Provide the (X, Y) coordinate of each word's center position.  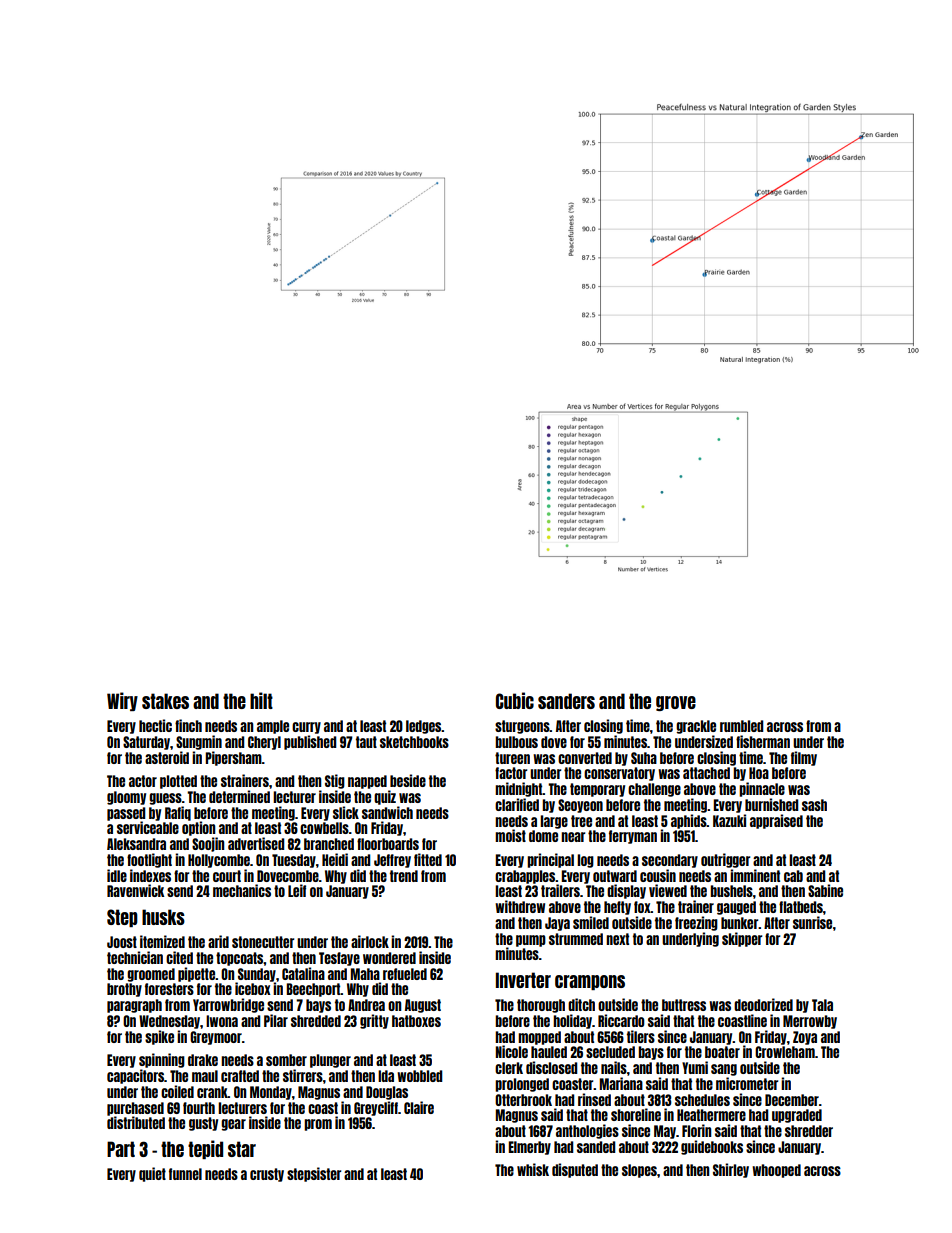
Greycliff (376, 1108)
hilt (261, 700)
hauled (549, 1052)
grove (676, 703)
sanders (566, 701)
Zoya (805, 1038)
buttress (684, 1005)
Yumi (695, 1067)
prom (318, 1125)
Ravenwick (135, 890)
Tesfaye (339, 959)
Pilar (276, 1020)
